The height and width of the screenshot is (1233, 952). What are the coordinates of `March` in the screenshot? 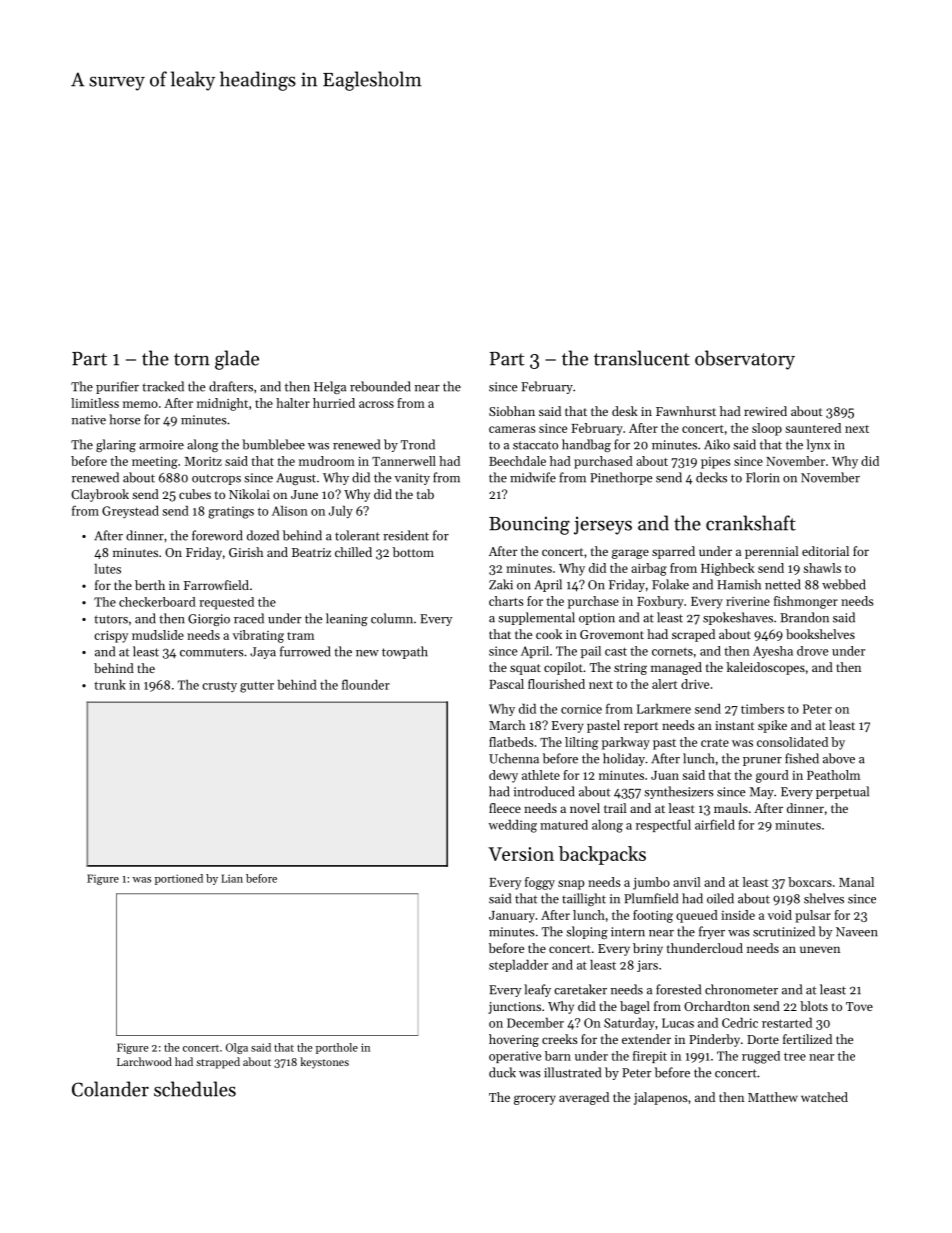 It's located at (507, 725).
